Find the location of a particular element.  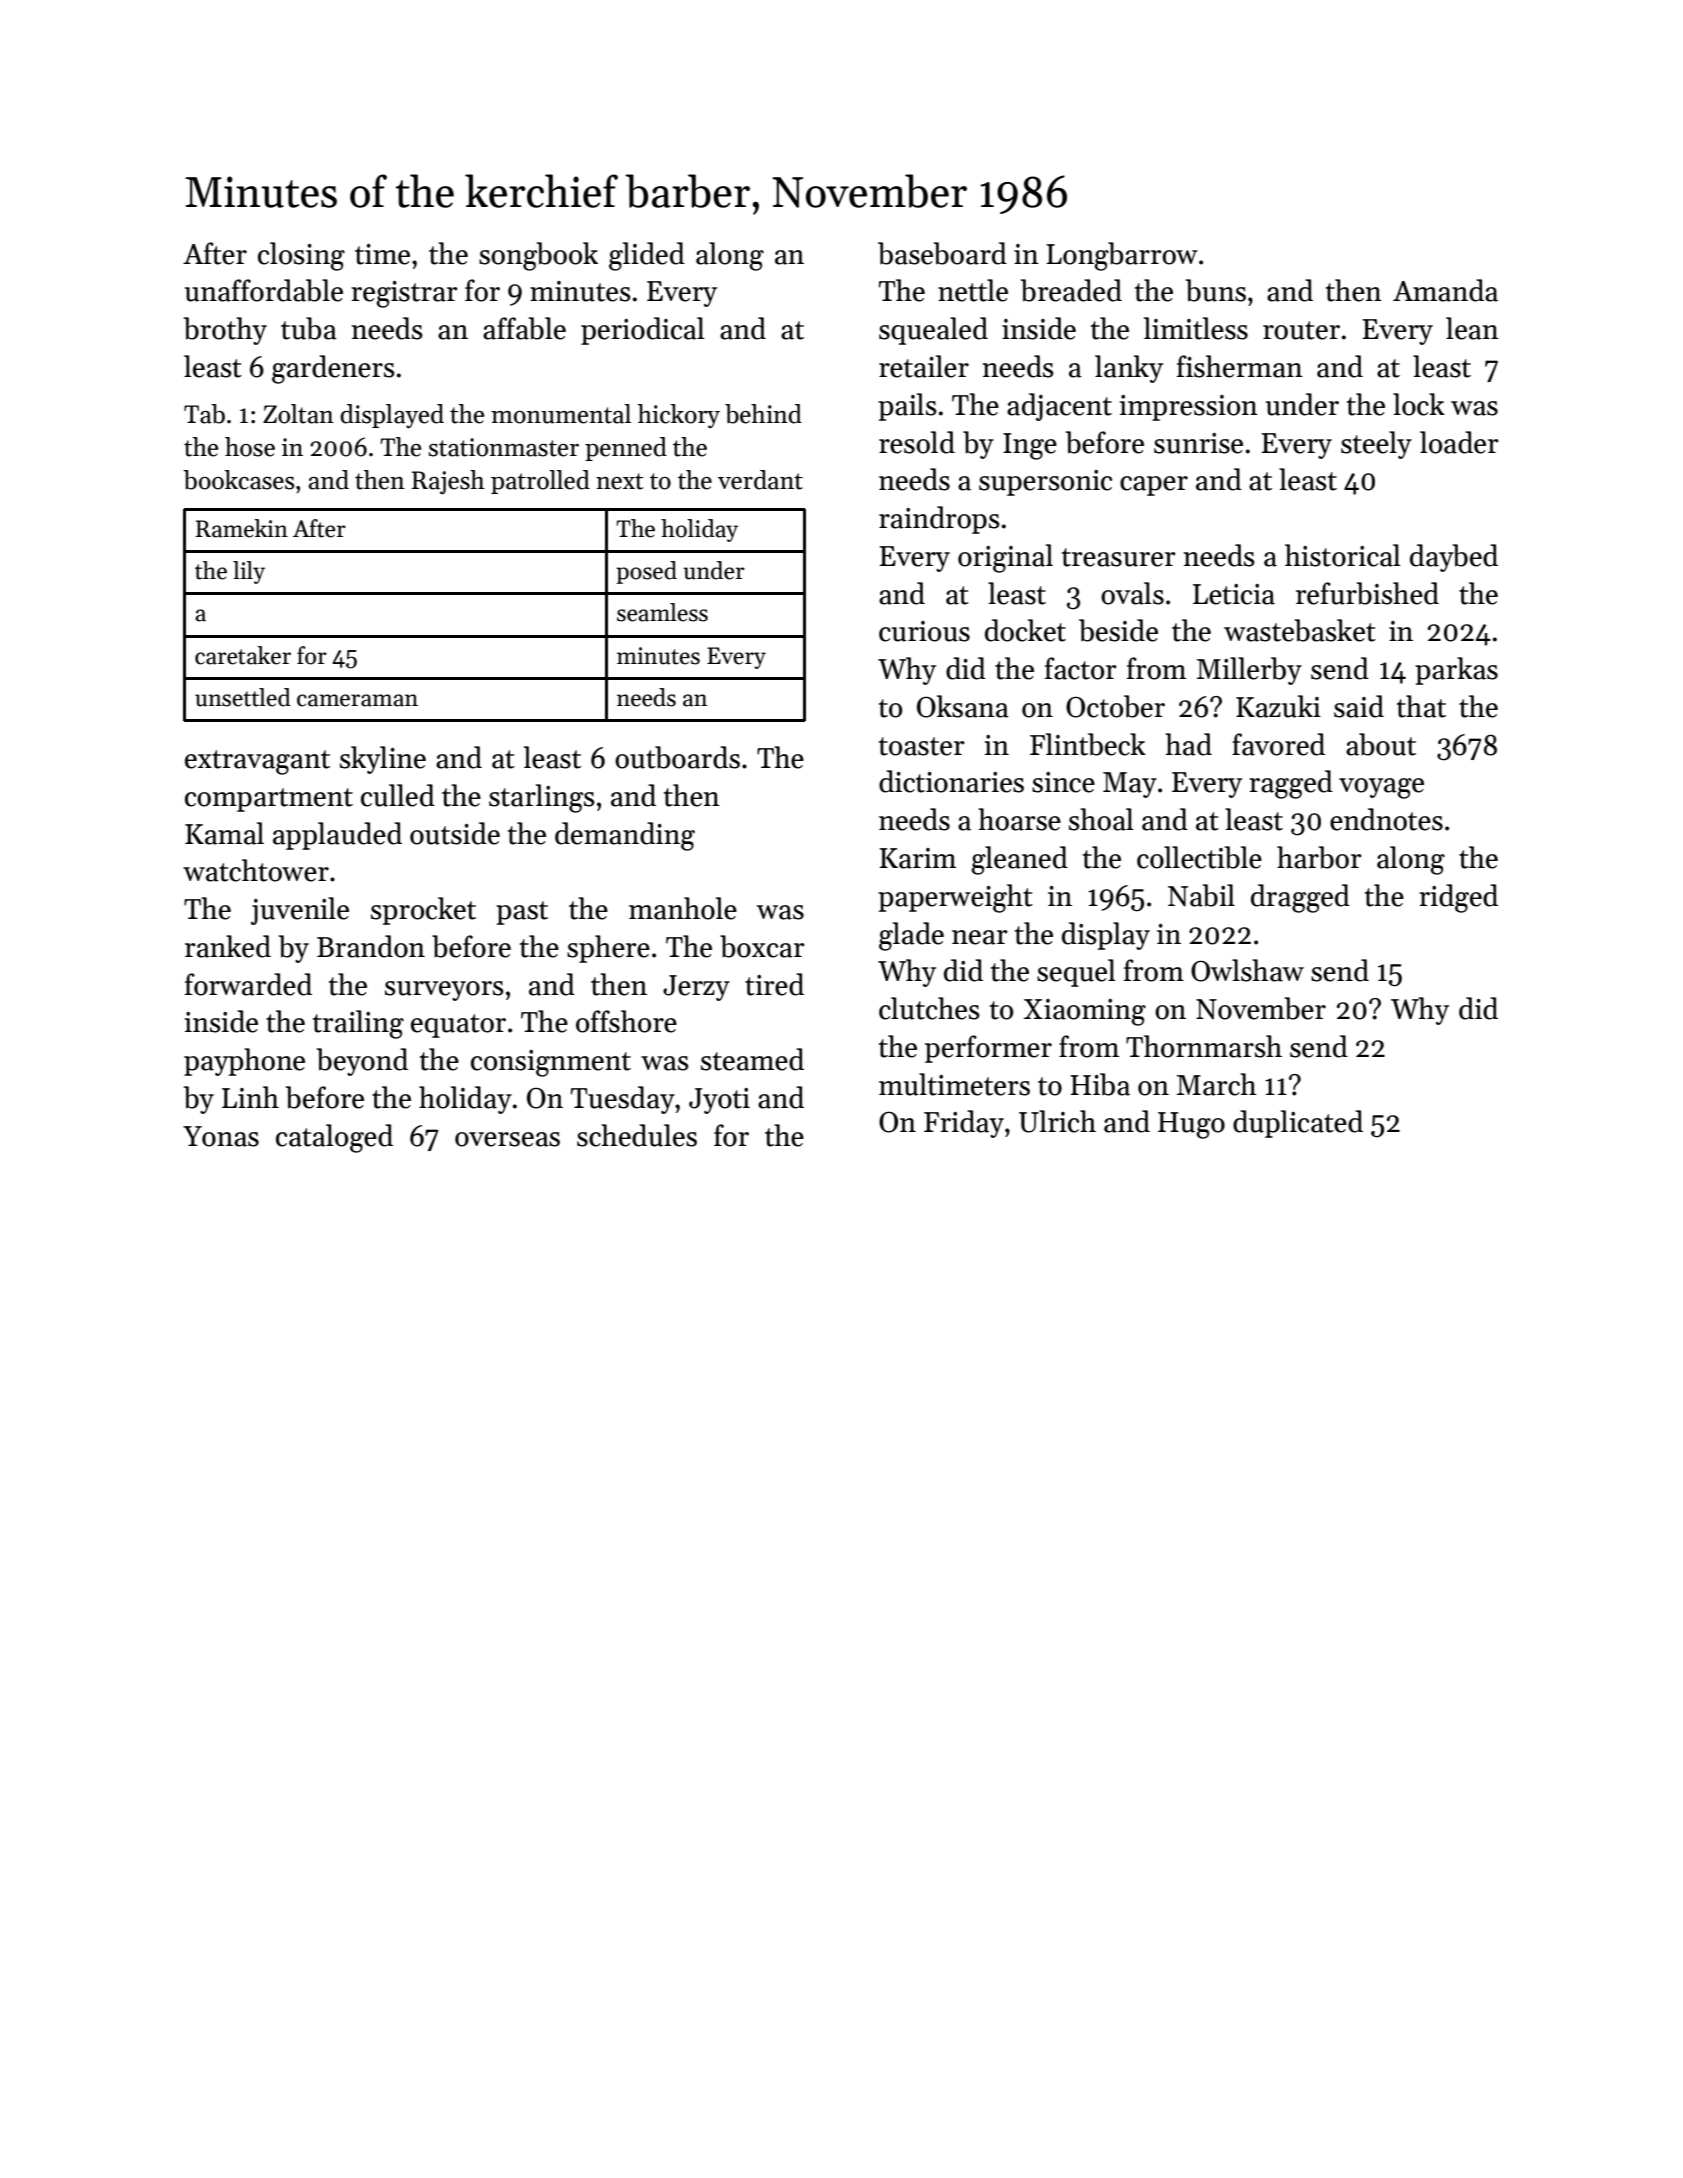

endnotes is located at coordinates (1386, 819).
